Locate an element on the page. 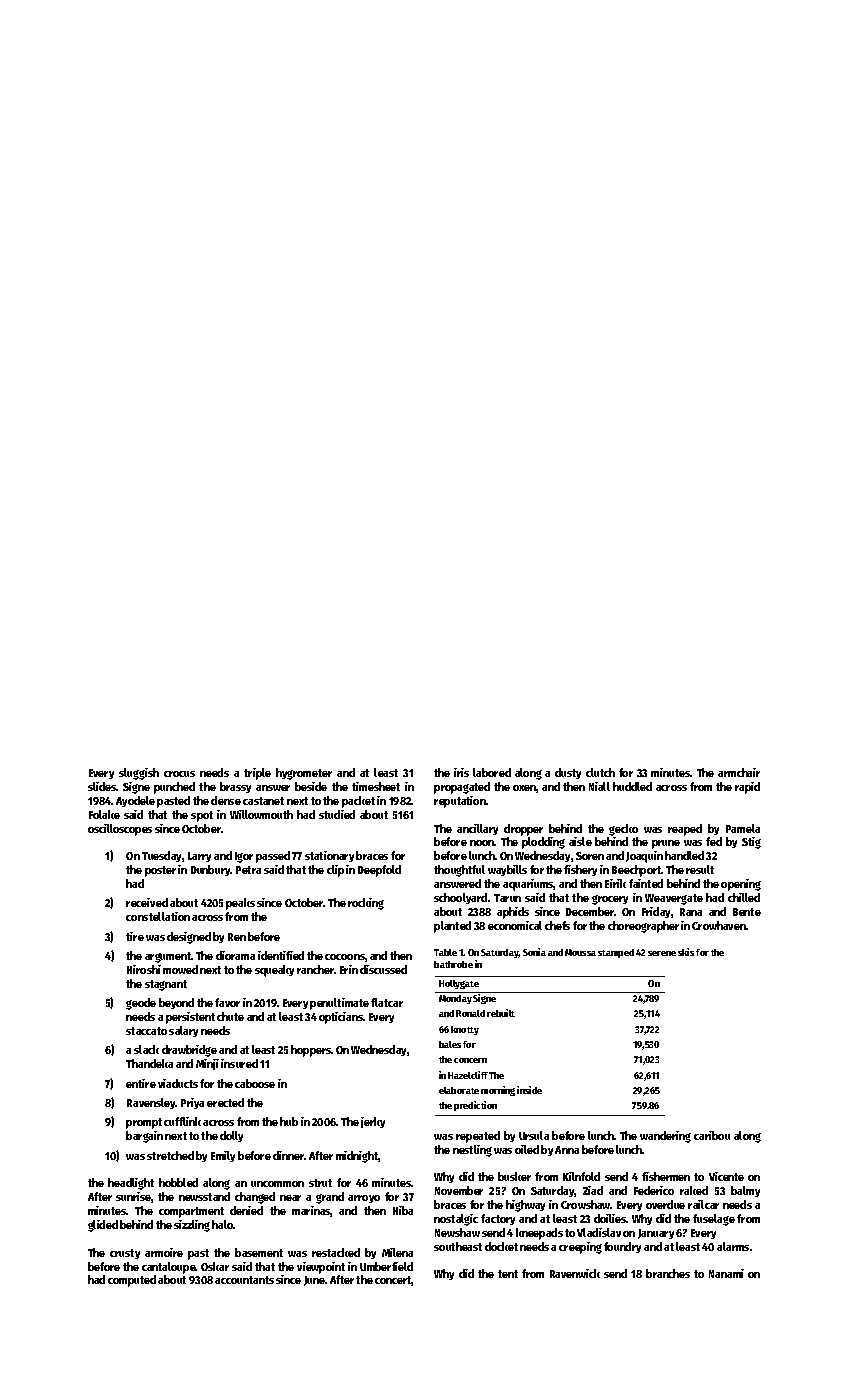 The image size is (849, 1400). penultimate is located at coordinates (339, 1004).
